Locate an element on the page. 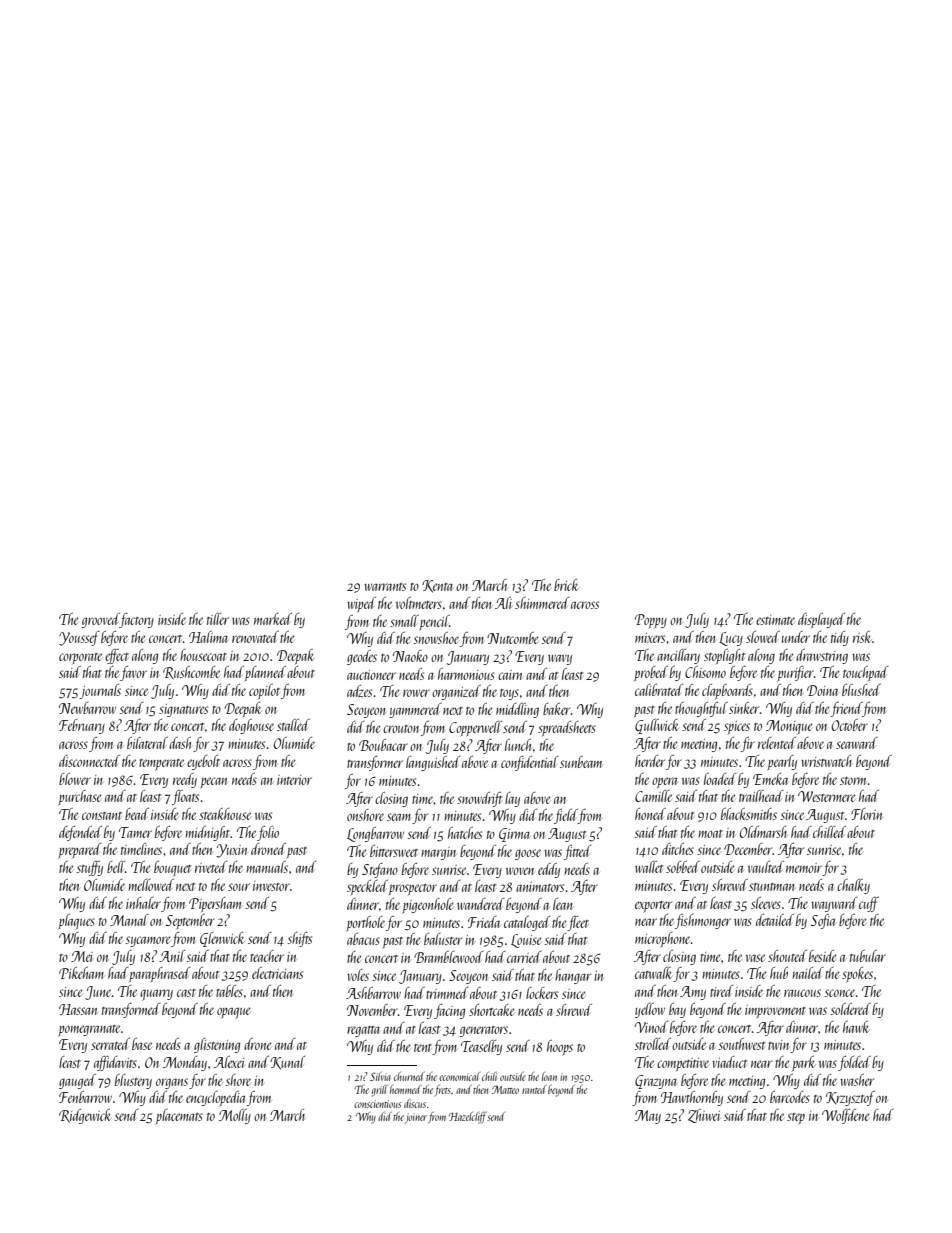  Sofia is located at coordinates (823, 921).
